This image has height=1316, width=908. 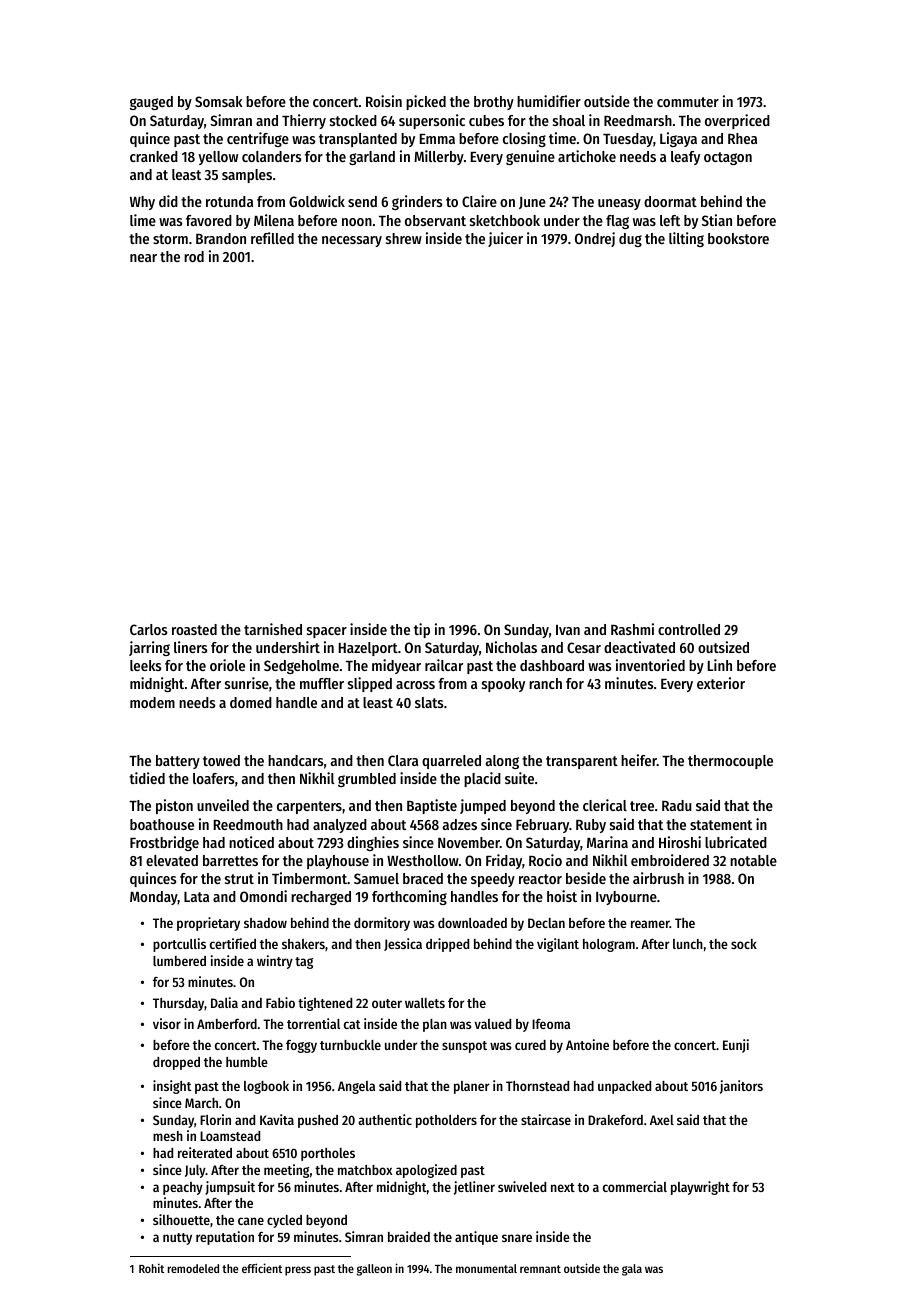 What do you see at coordinates (632, 629) in the image?
I see `Rashmi` at bounding box center [632, 629].
